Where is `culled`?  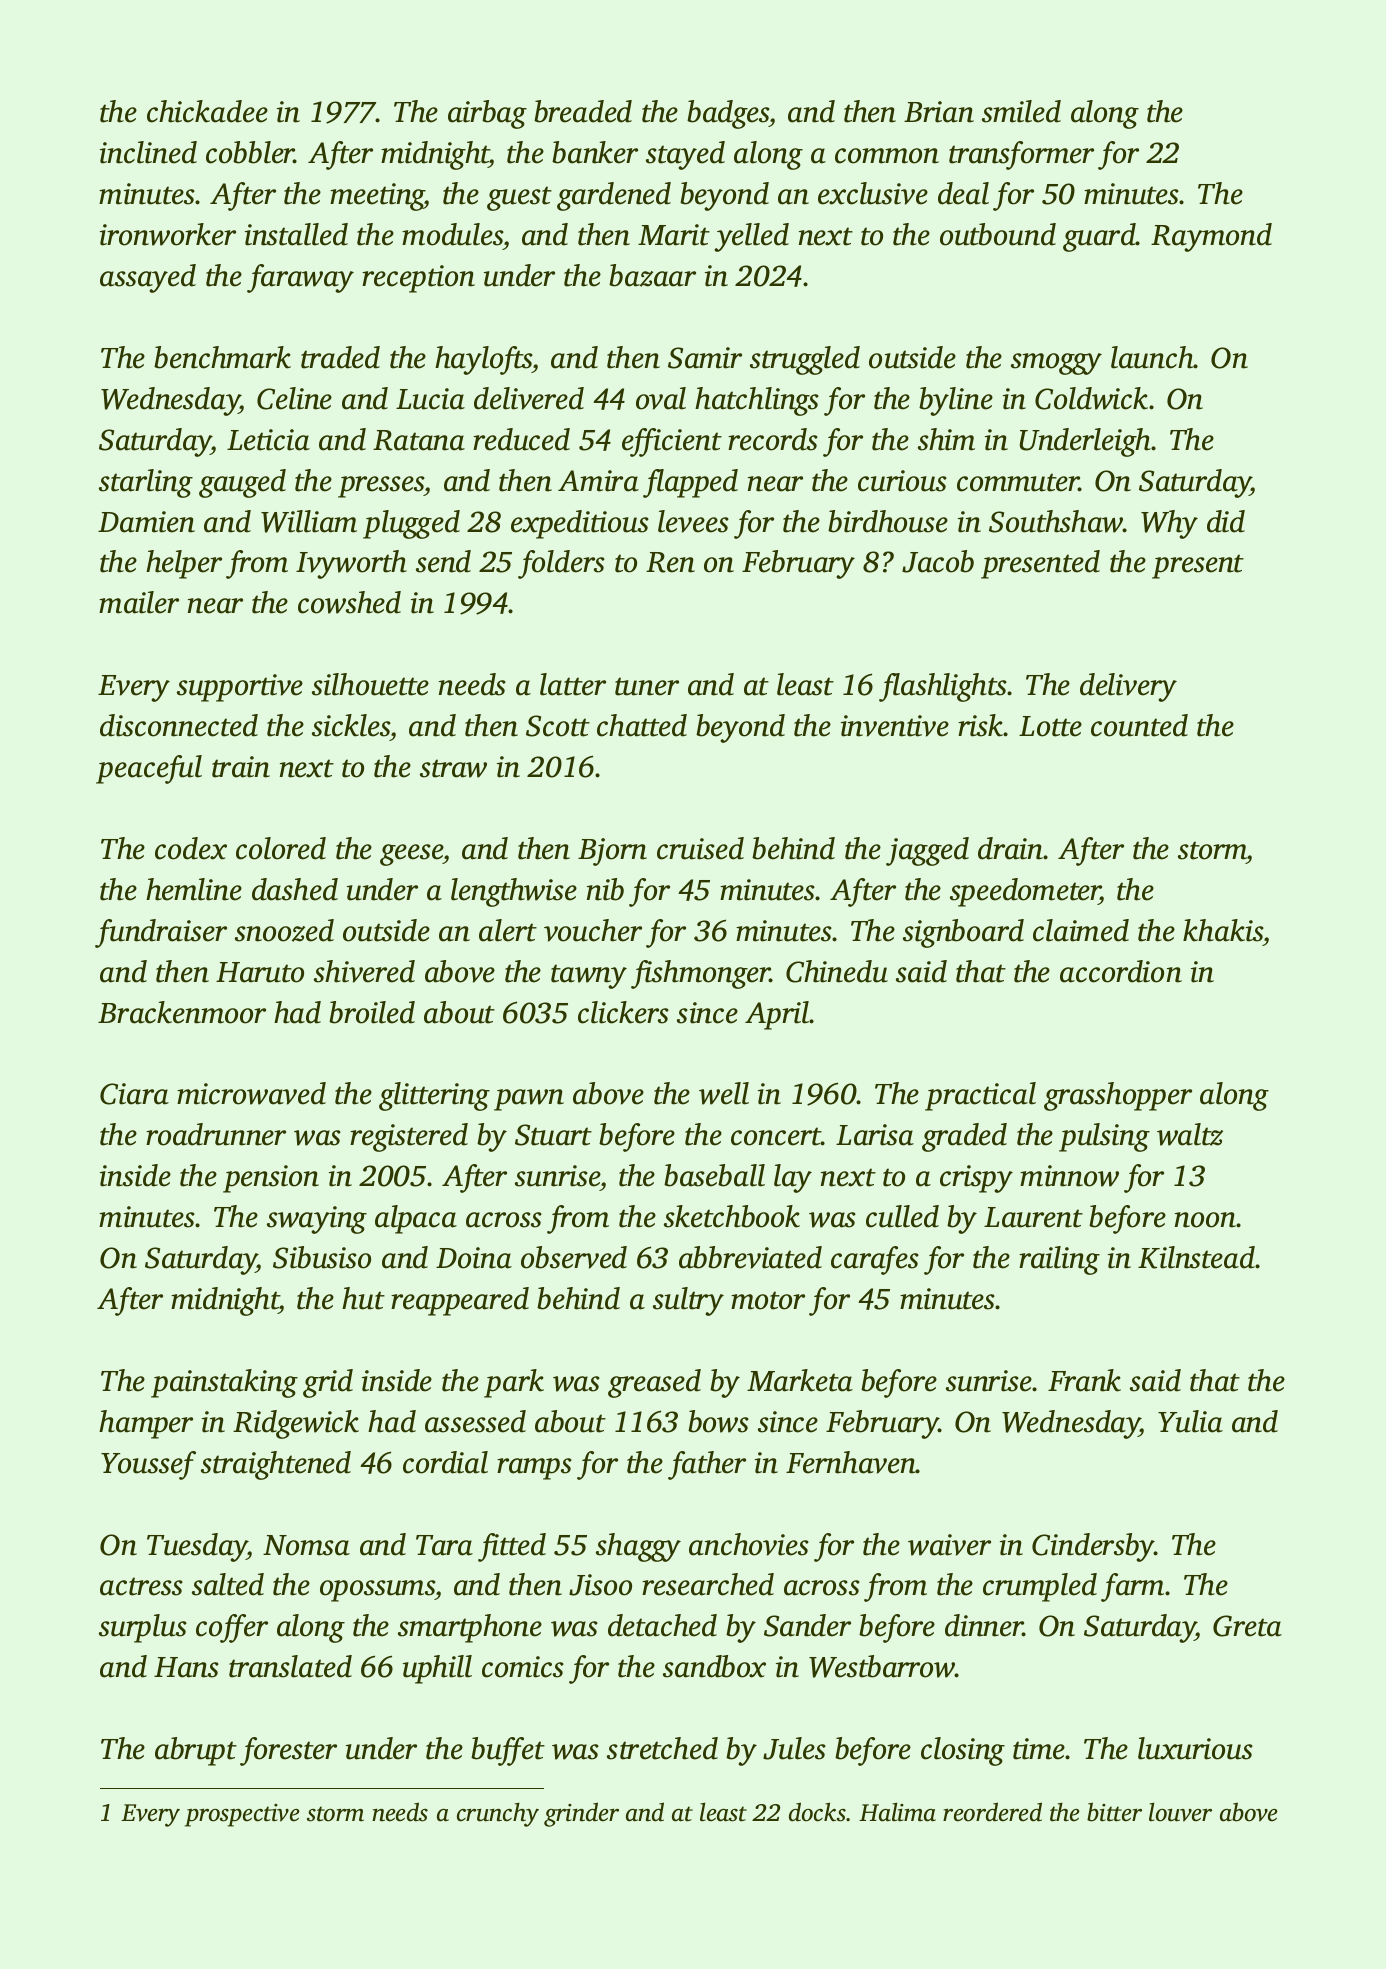
culled is located at coordinates (902, 1216).
